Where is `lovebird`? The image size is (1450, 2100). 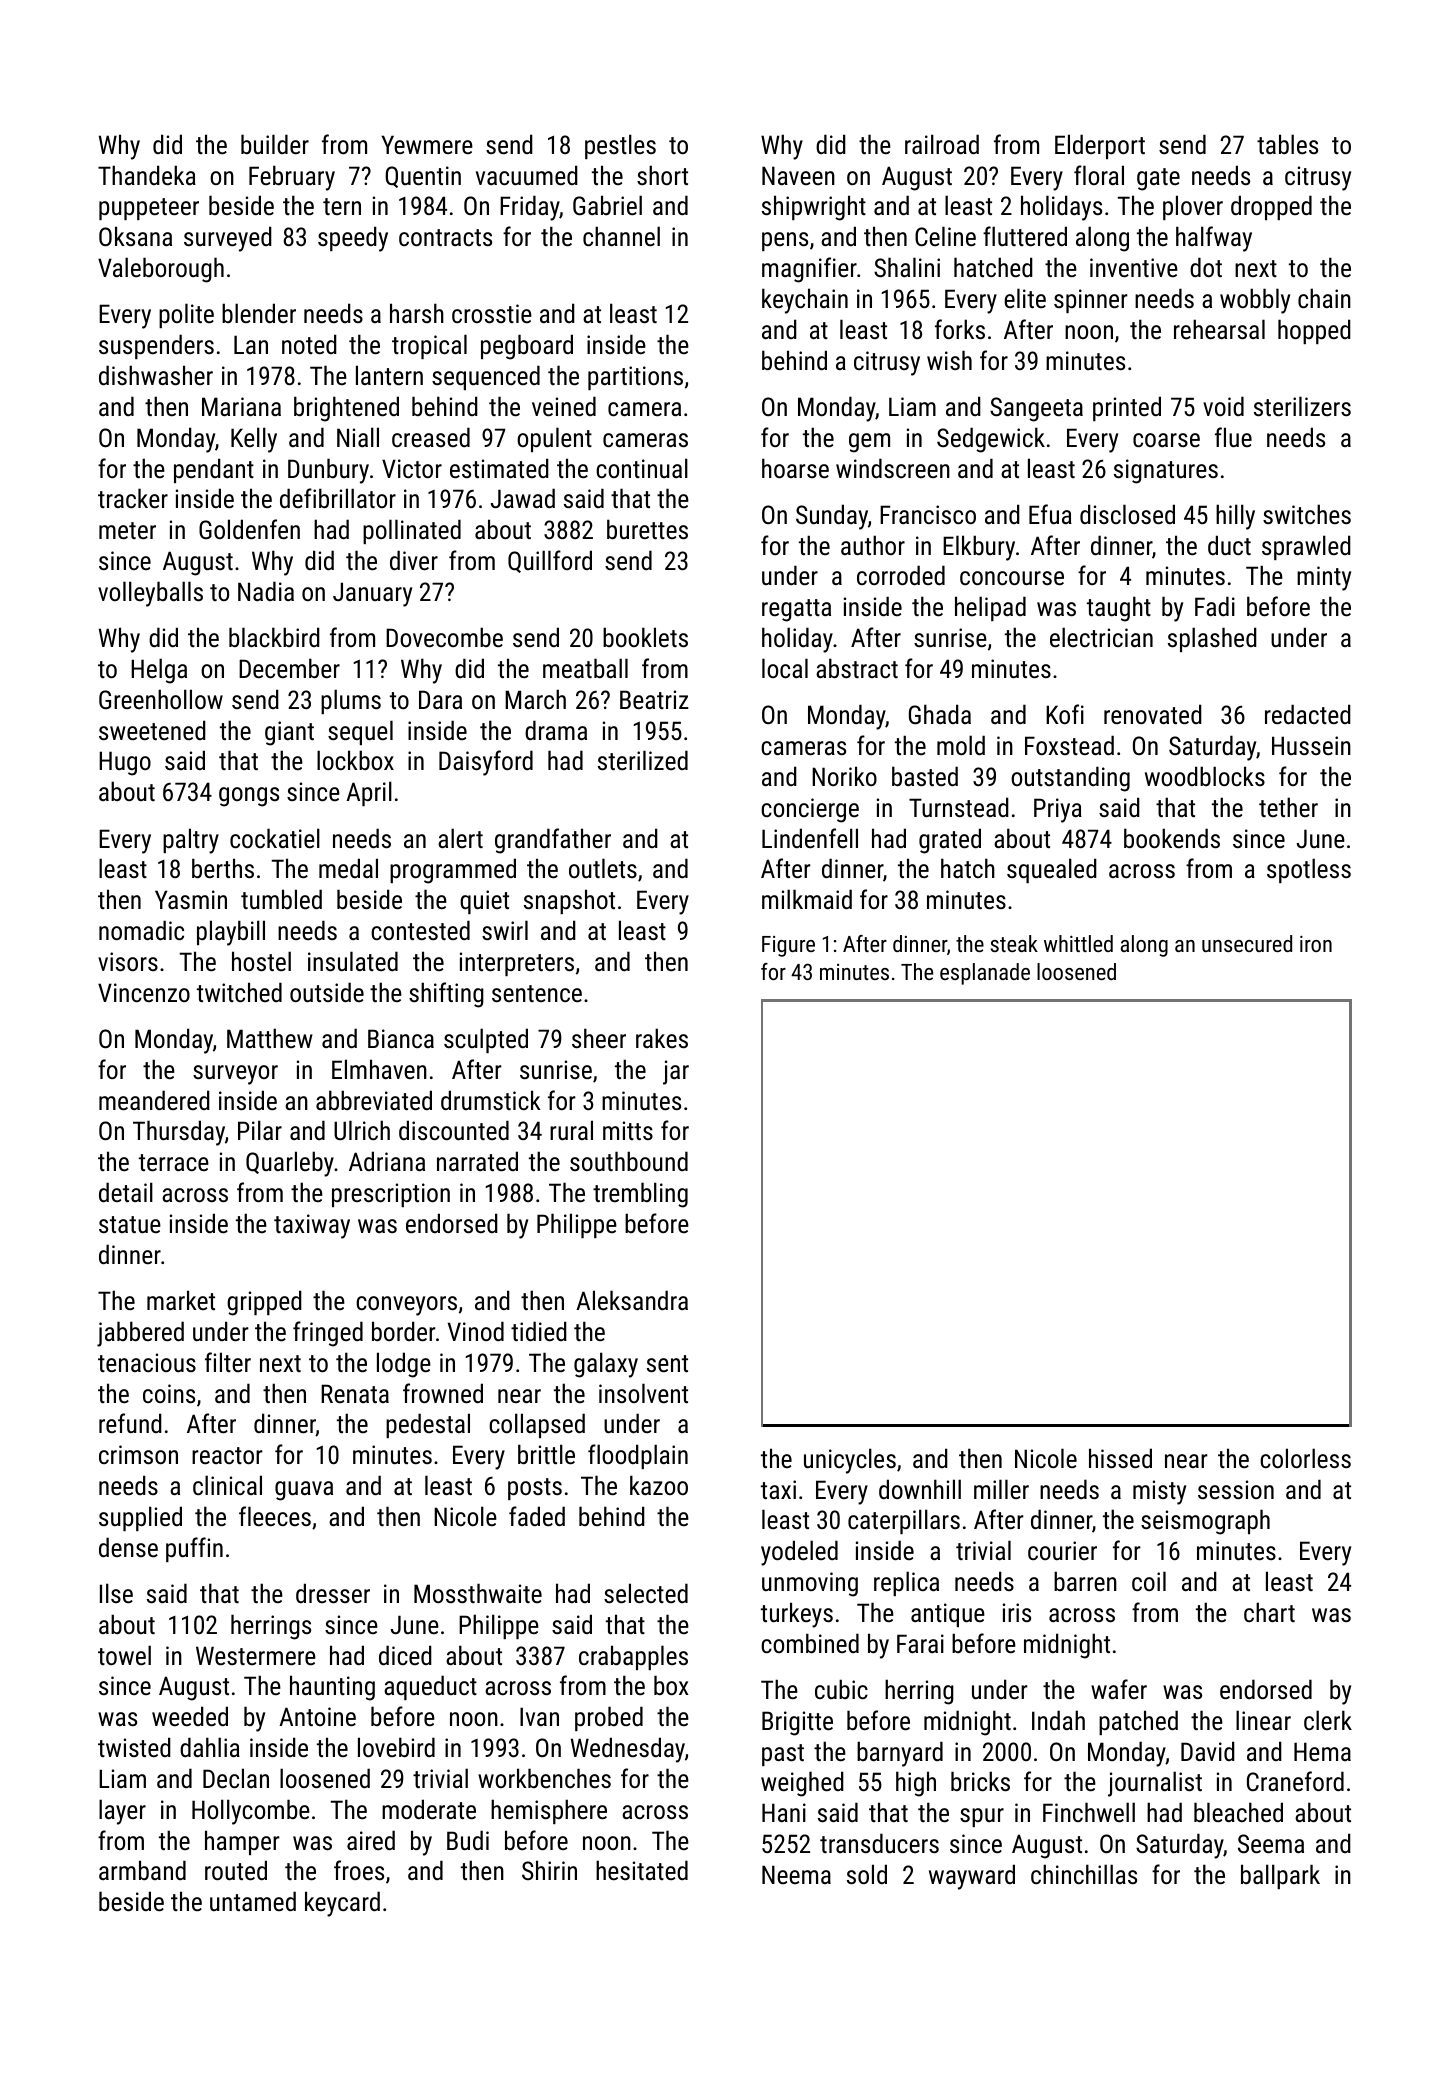
lovebird is located at coordinates (396, 1747).
